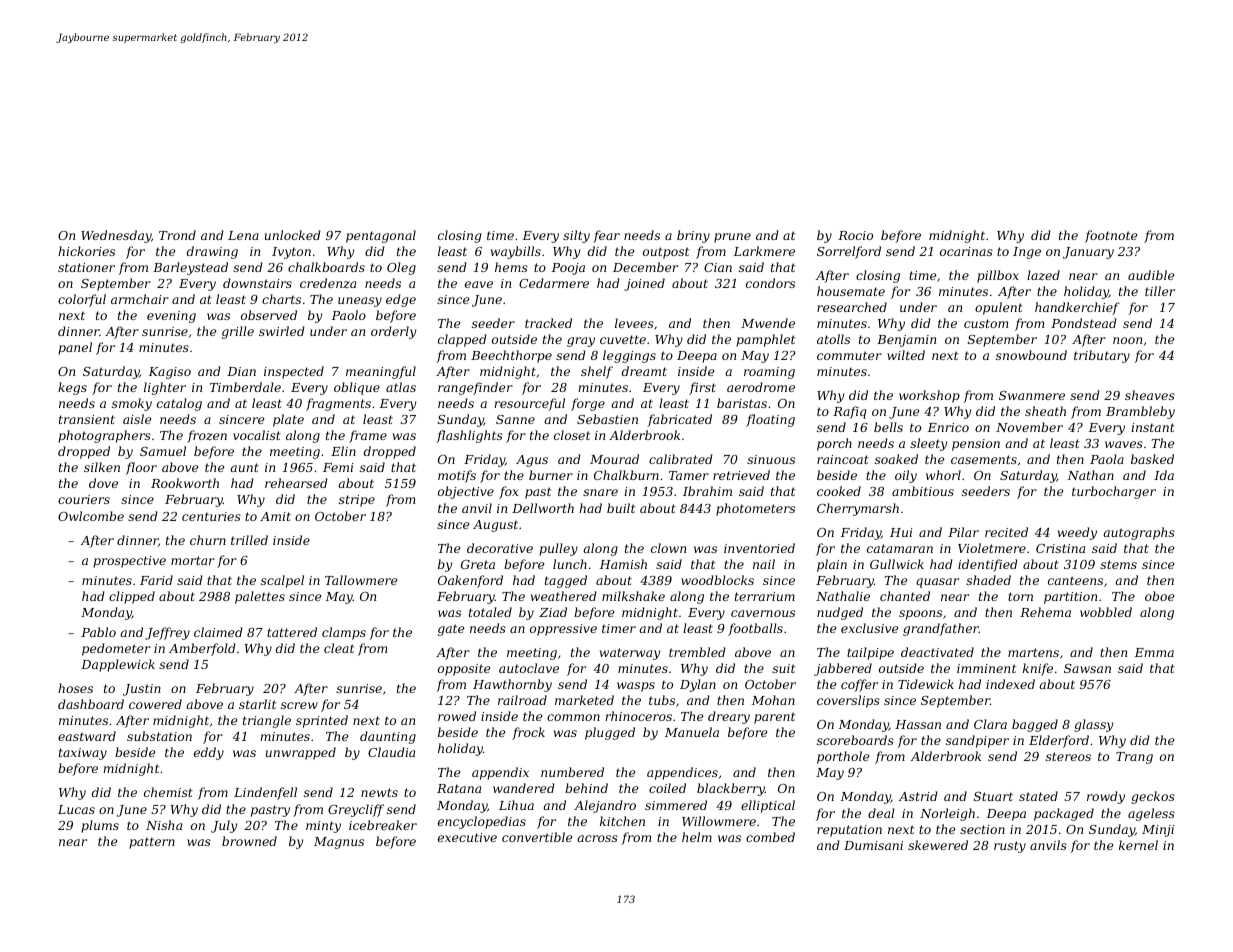  What do you see at coordinates (765, 596) in the screenshot?
I see `terrarium` at bounding box center [765, 596].
